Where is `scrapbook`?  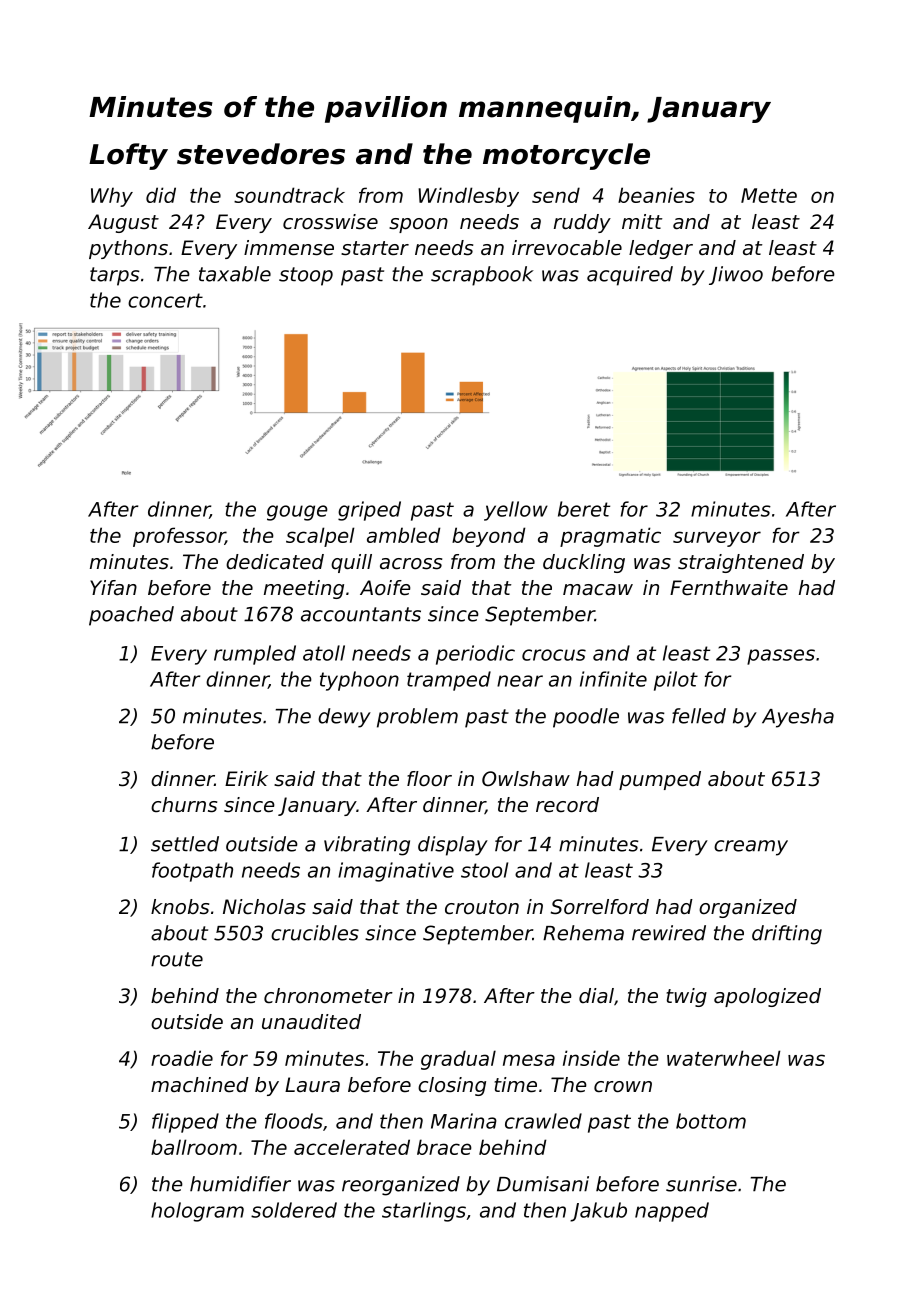
scrapbook is located at coordinates (482, 276).
